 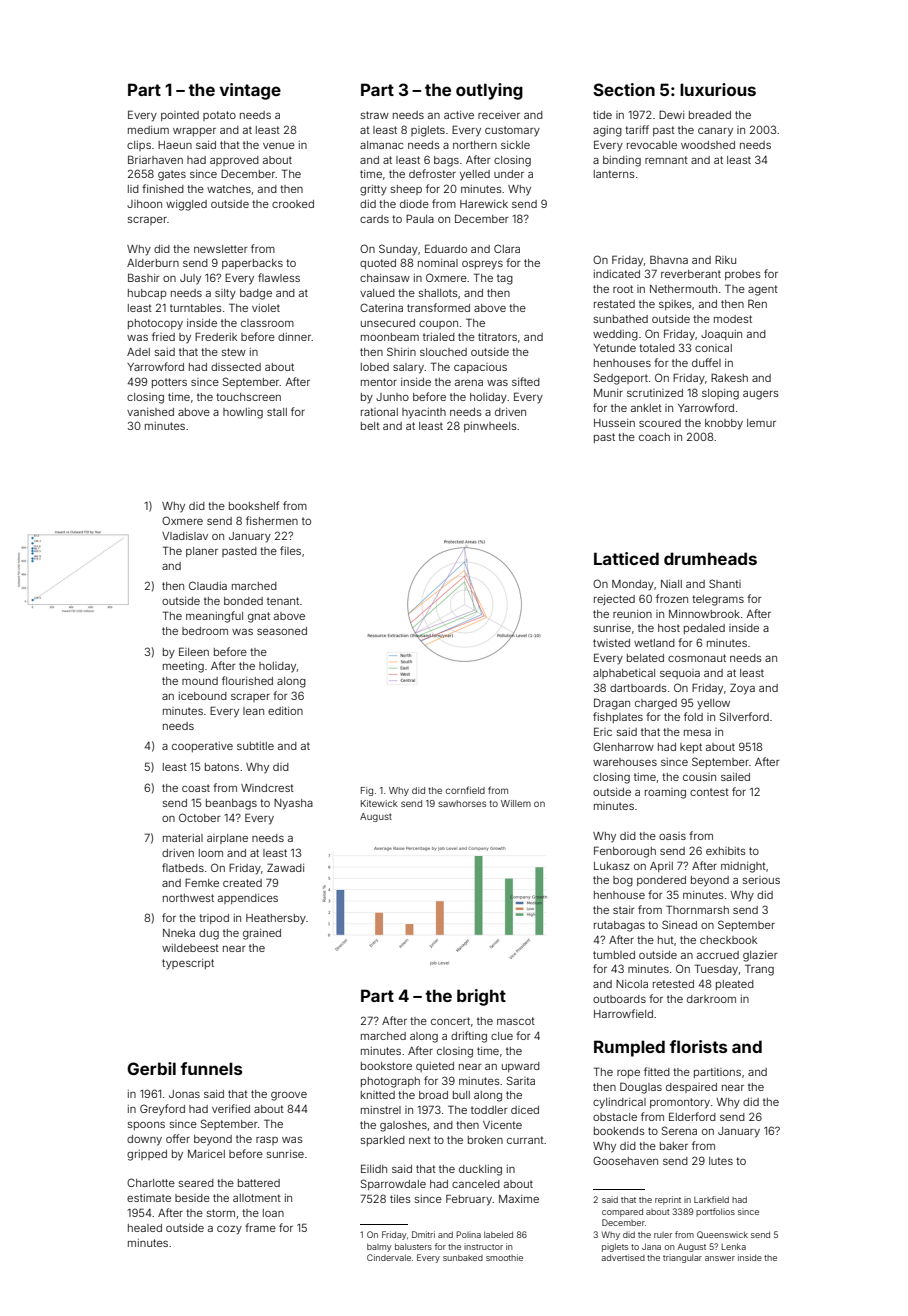 What do you see at coordinates (450, 1021) in the screenshot?
I see `concert` at bounding box center [450, 1021].
